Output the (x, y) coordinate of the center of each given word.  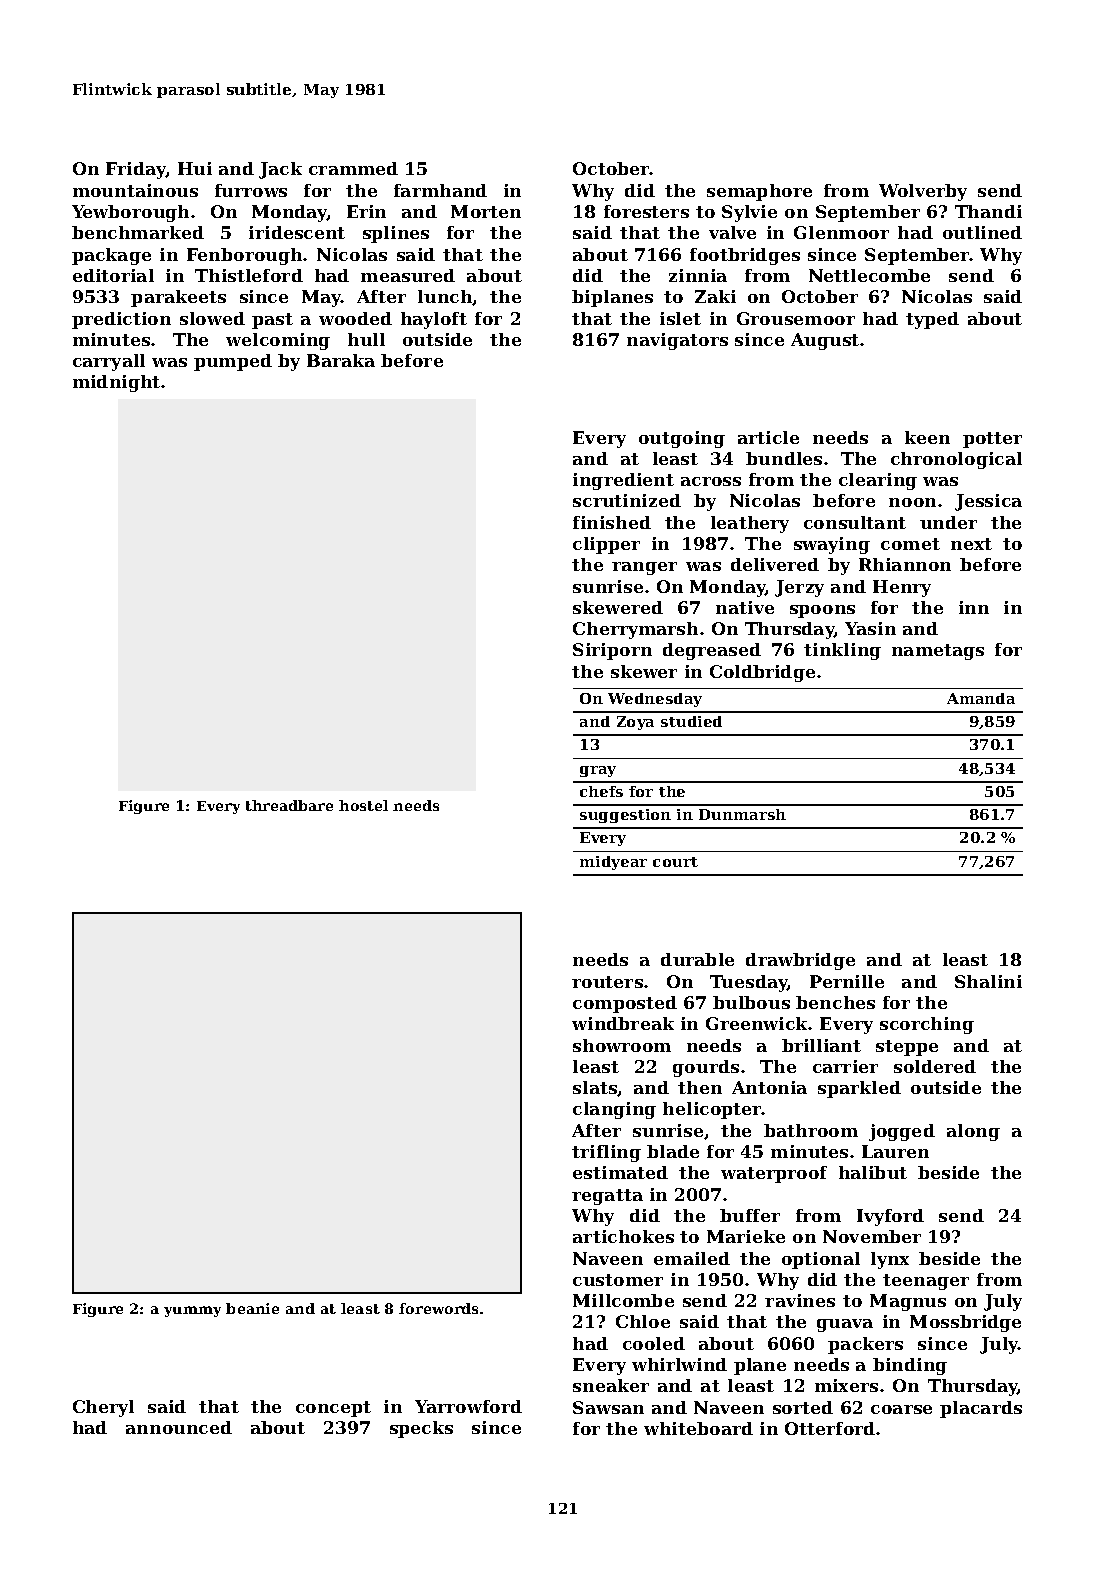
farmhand (440, 190)
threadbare (289, 805)
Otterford (830, 1428)
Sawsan (608, 1407)
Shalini (988, 981)
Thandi (988, 211)
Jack (280, 170)
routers (607, 982)
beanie (252, 1308)
